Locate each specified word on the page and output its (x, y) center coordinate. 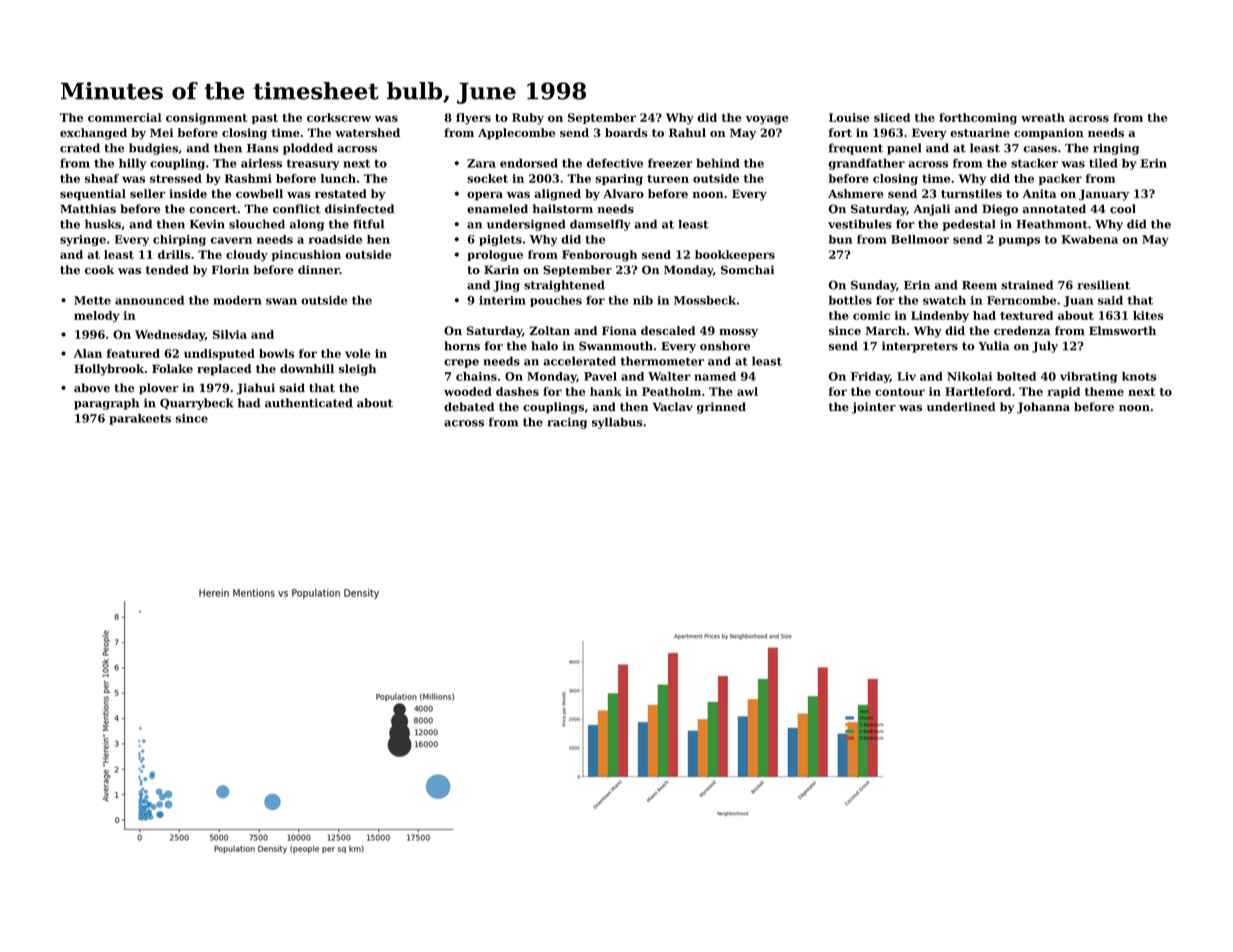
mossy (738, 333)
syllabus (617, 423)
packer (1060, 179)
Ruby (528, 119)
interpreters (920, 347)
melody (97, 316)
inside (188, 193)
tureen (668, 179)
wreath (1043, 117)
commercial (125, 117)
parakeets (140, 419)
